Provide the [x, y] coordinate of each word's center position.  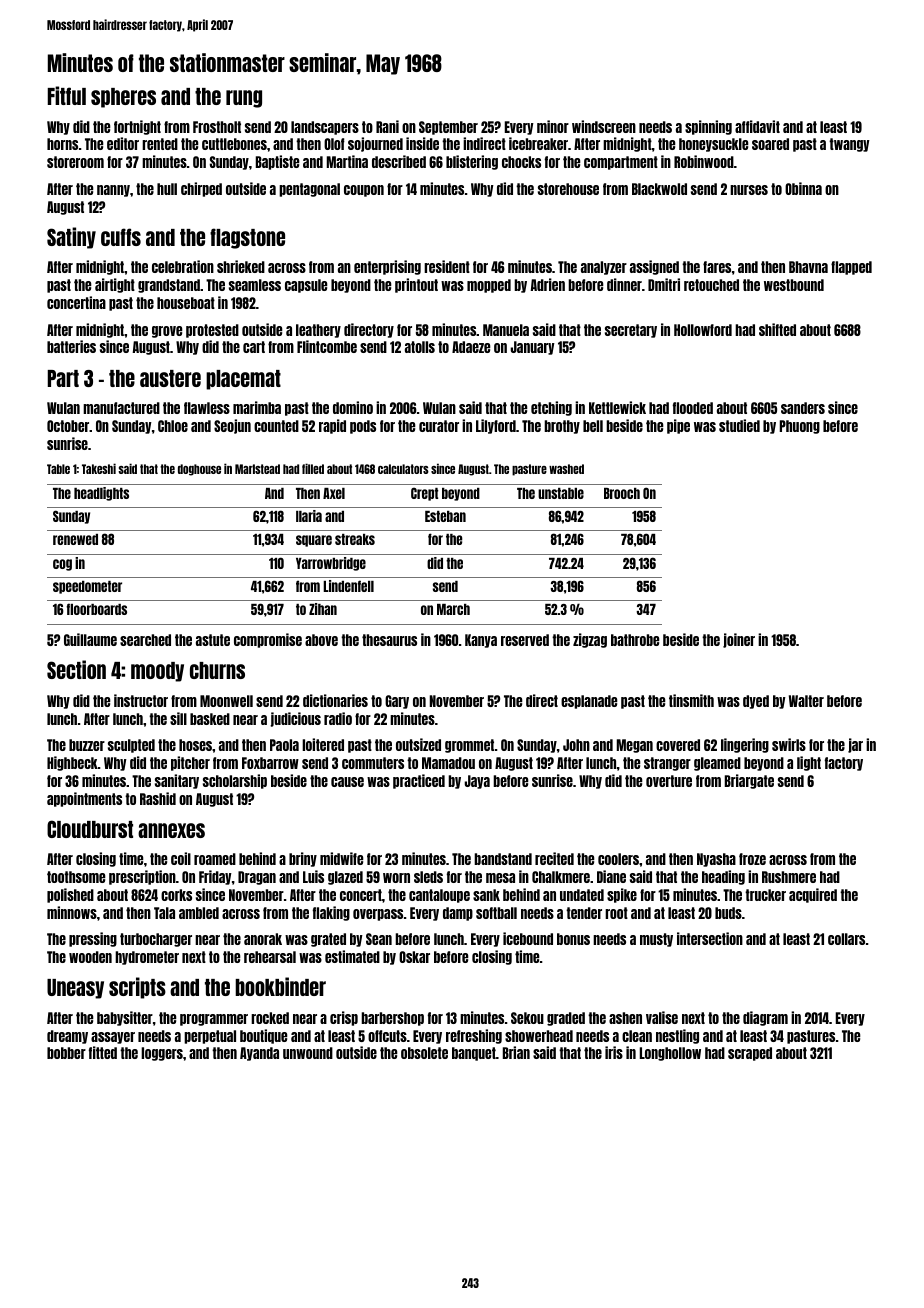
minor [553, 126]
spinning [708, 127]
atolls [420, 347]
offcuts [387, 1036]
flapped [851, 268]
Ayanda [259, 1054]
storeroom [75, 162]
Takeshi [99, 468]
